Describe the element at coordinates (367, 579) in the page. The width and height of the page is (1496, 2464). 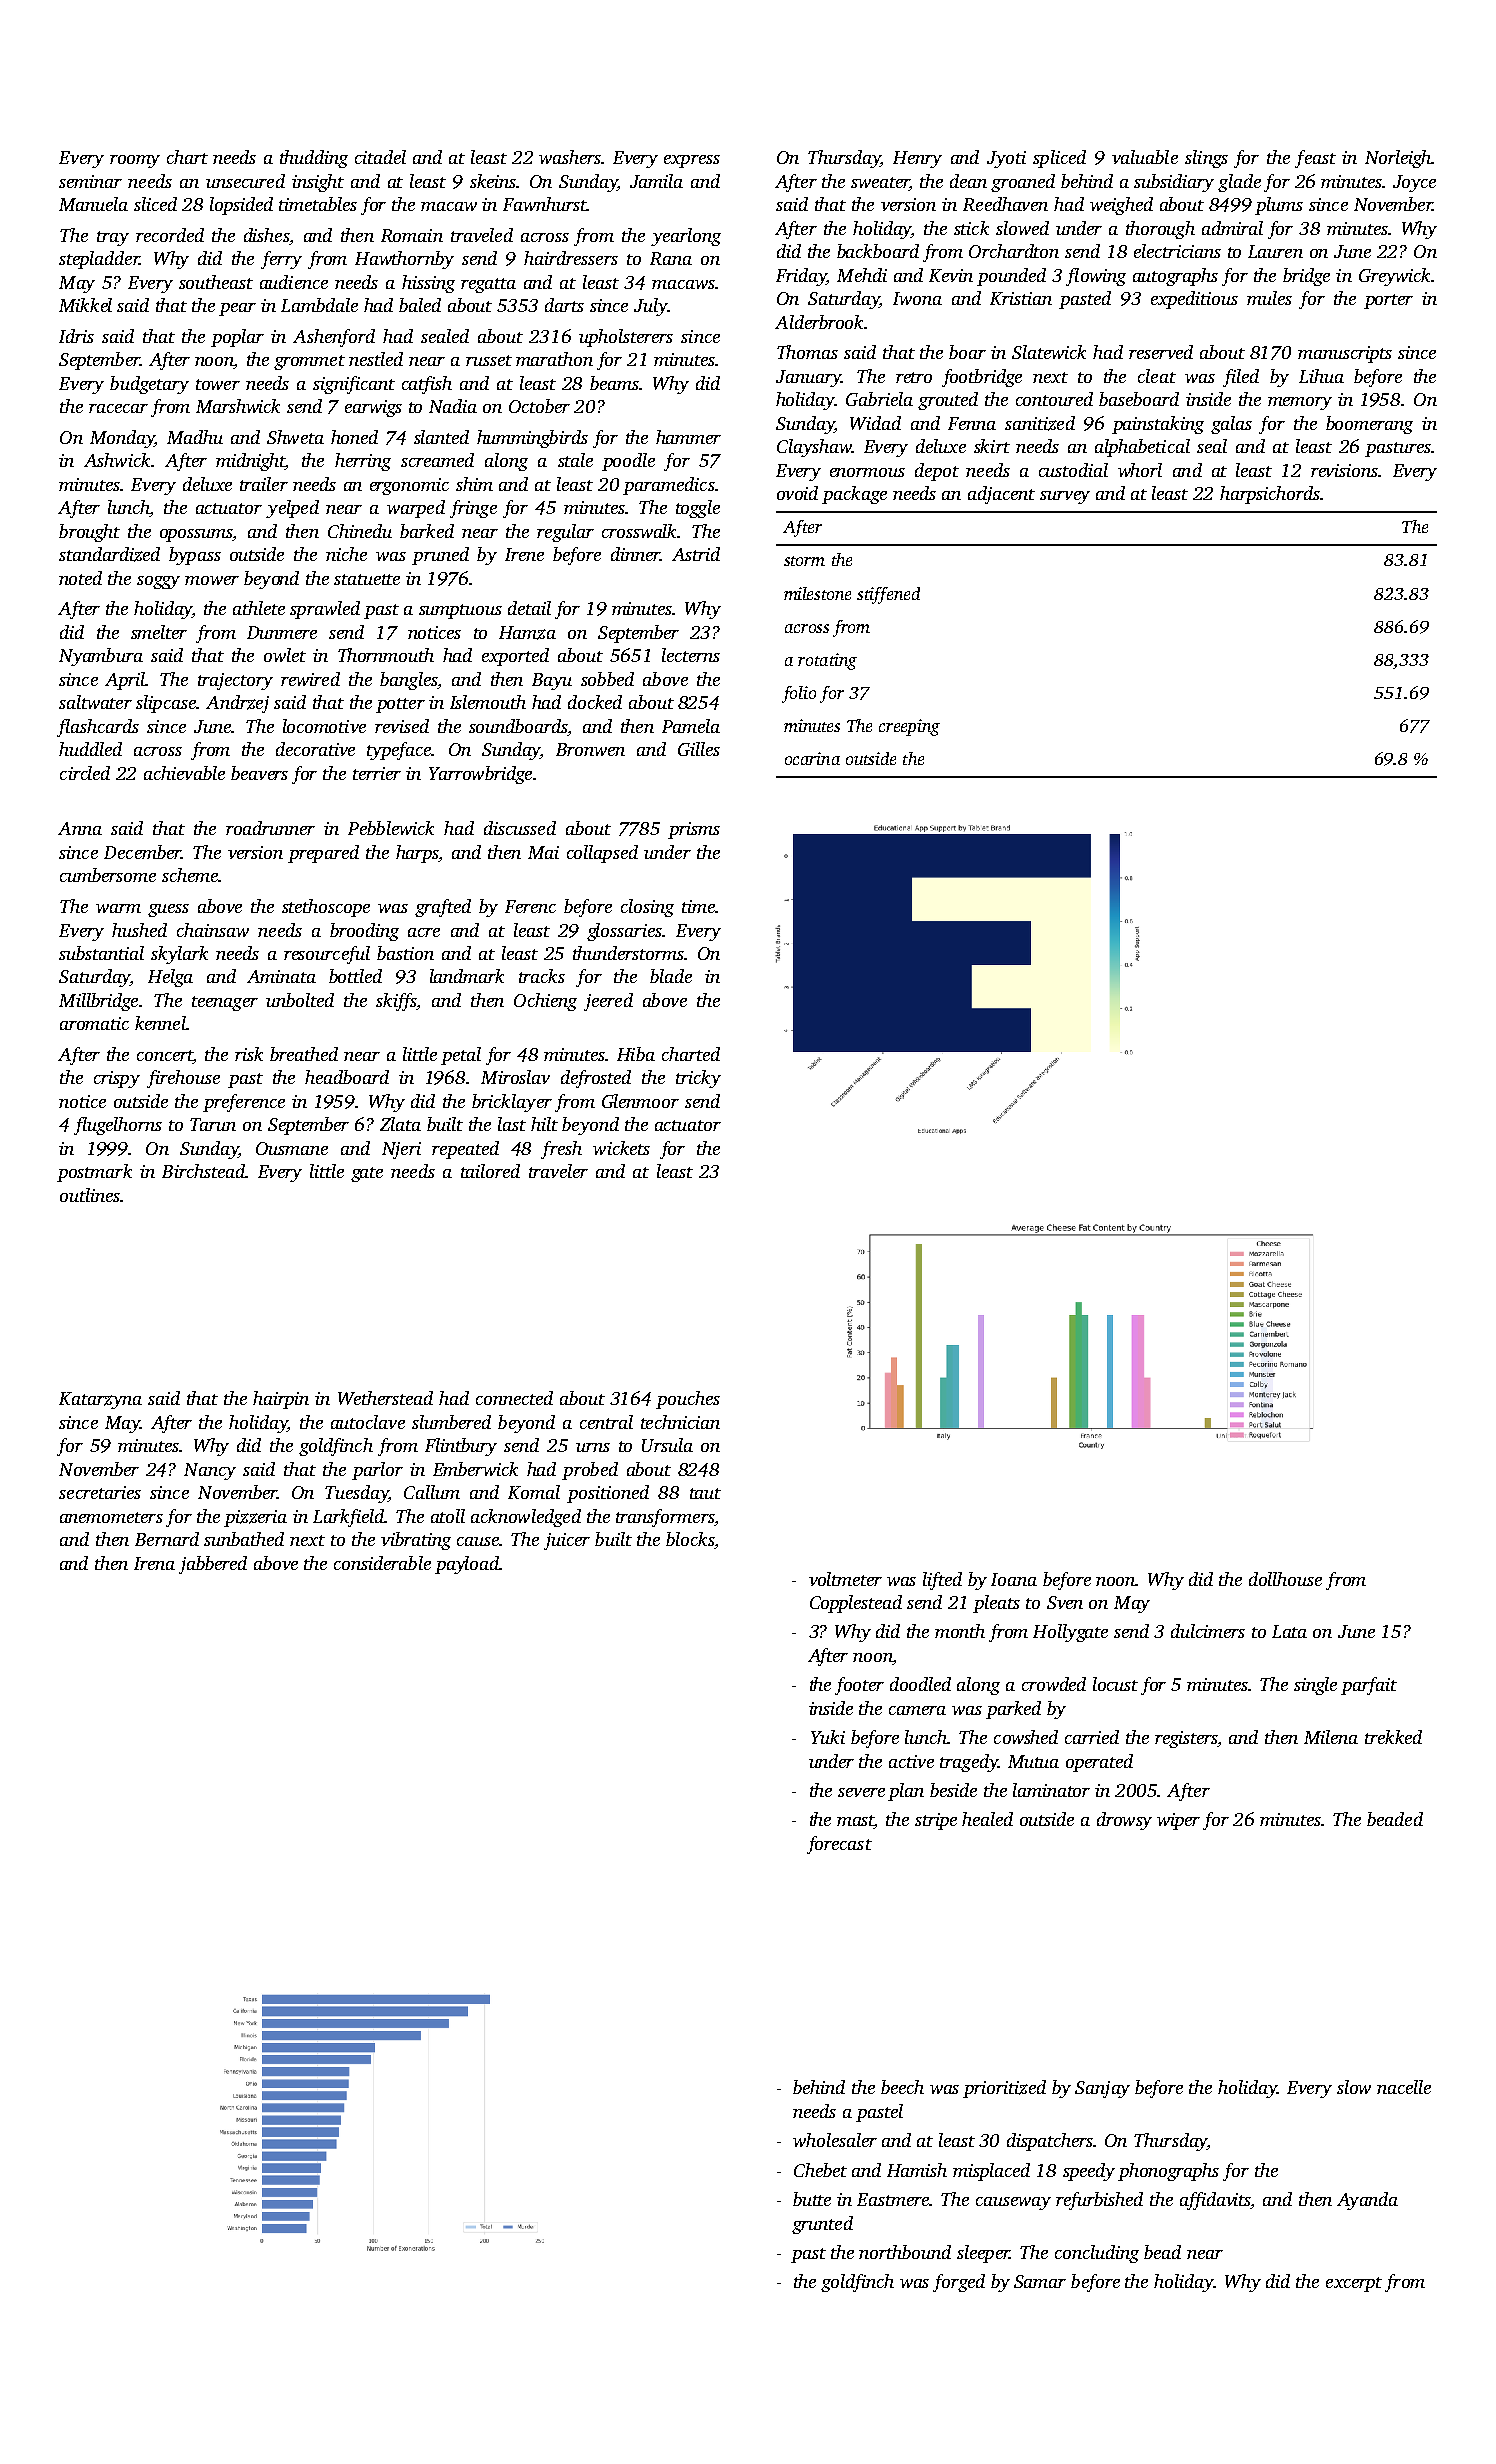
I see `statuette` at that location.
